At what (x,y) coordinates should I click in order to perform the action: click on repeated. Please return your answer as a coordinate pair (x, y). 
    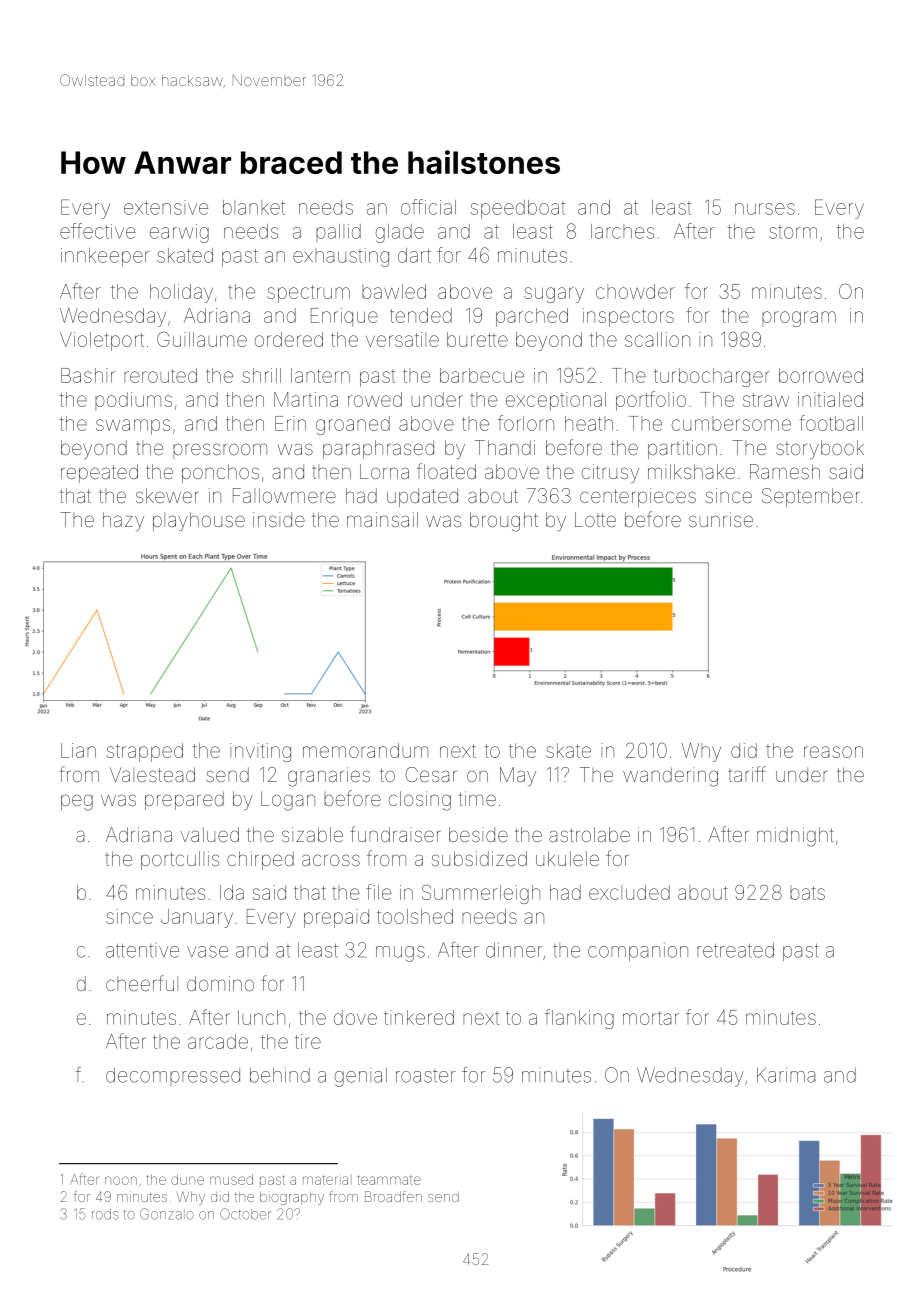
    Looking at the image, I should click on (99, 473).
